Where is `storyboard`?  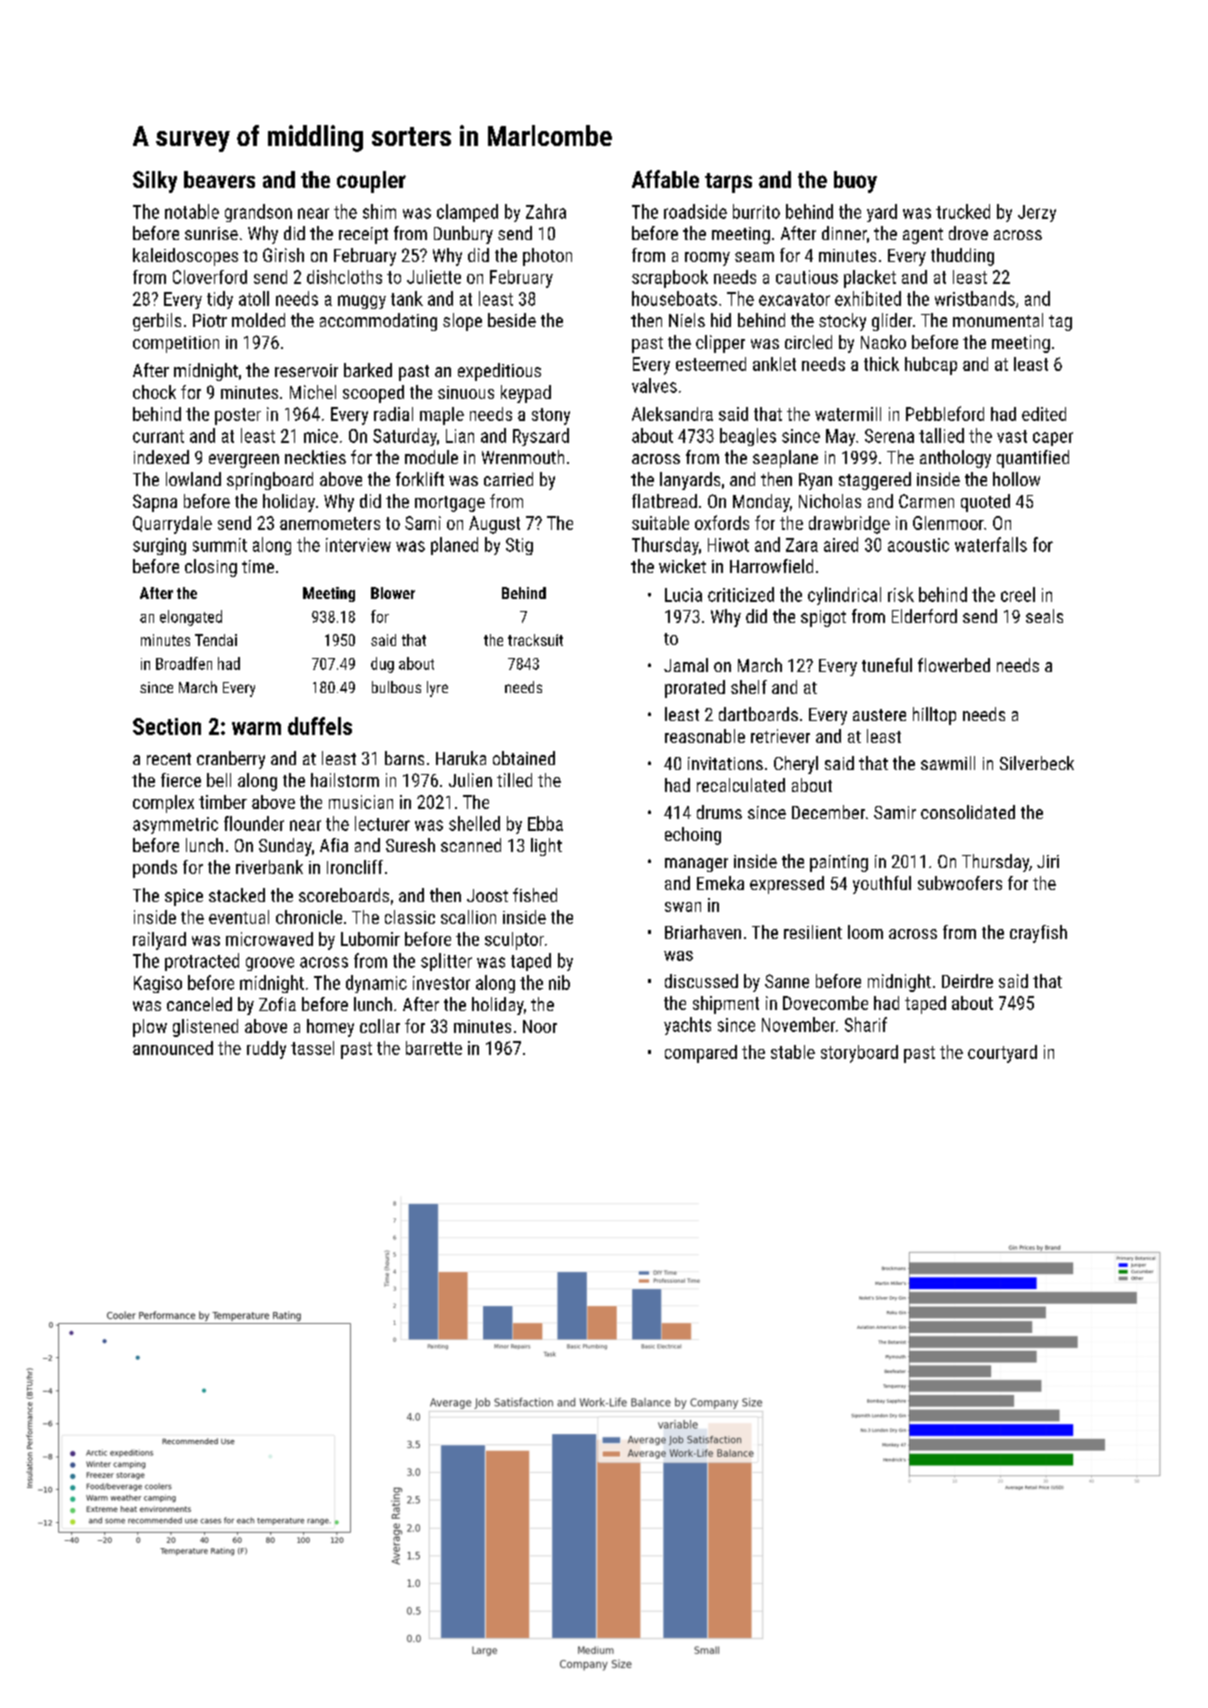
storyboard is located at coordinates (859, 1054).
